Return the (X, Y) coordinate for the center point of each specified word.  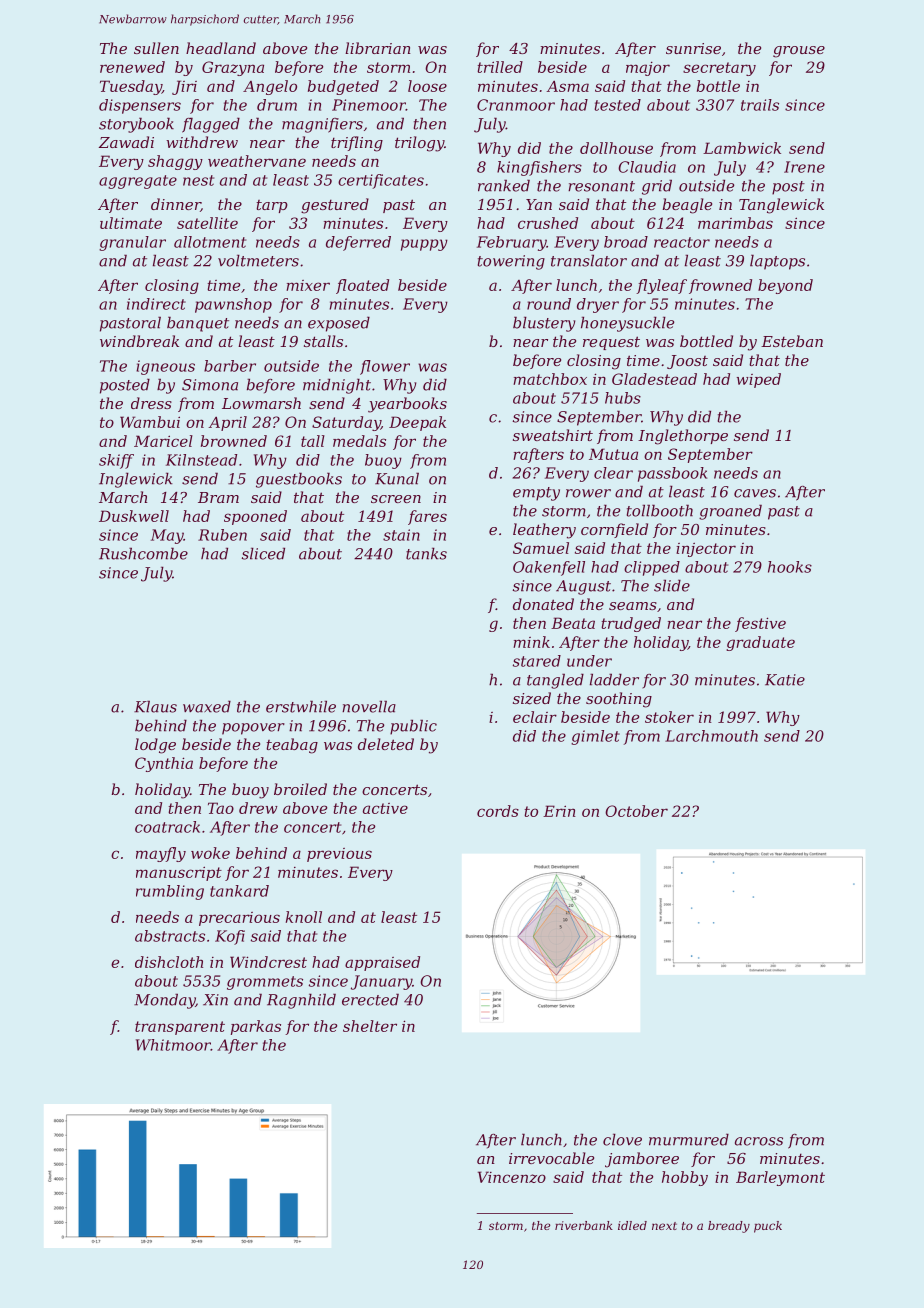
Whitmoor (173, 1045)
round (549, 304)
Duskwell (134, 516)
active (385, 808)
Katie (785, 680)
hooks (790, 567)
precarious (239, 919)
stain (401, 535)
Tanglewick (781, 206)
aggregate (138, 182)
